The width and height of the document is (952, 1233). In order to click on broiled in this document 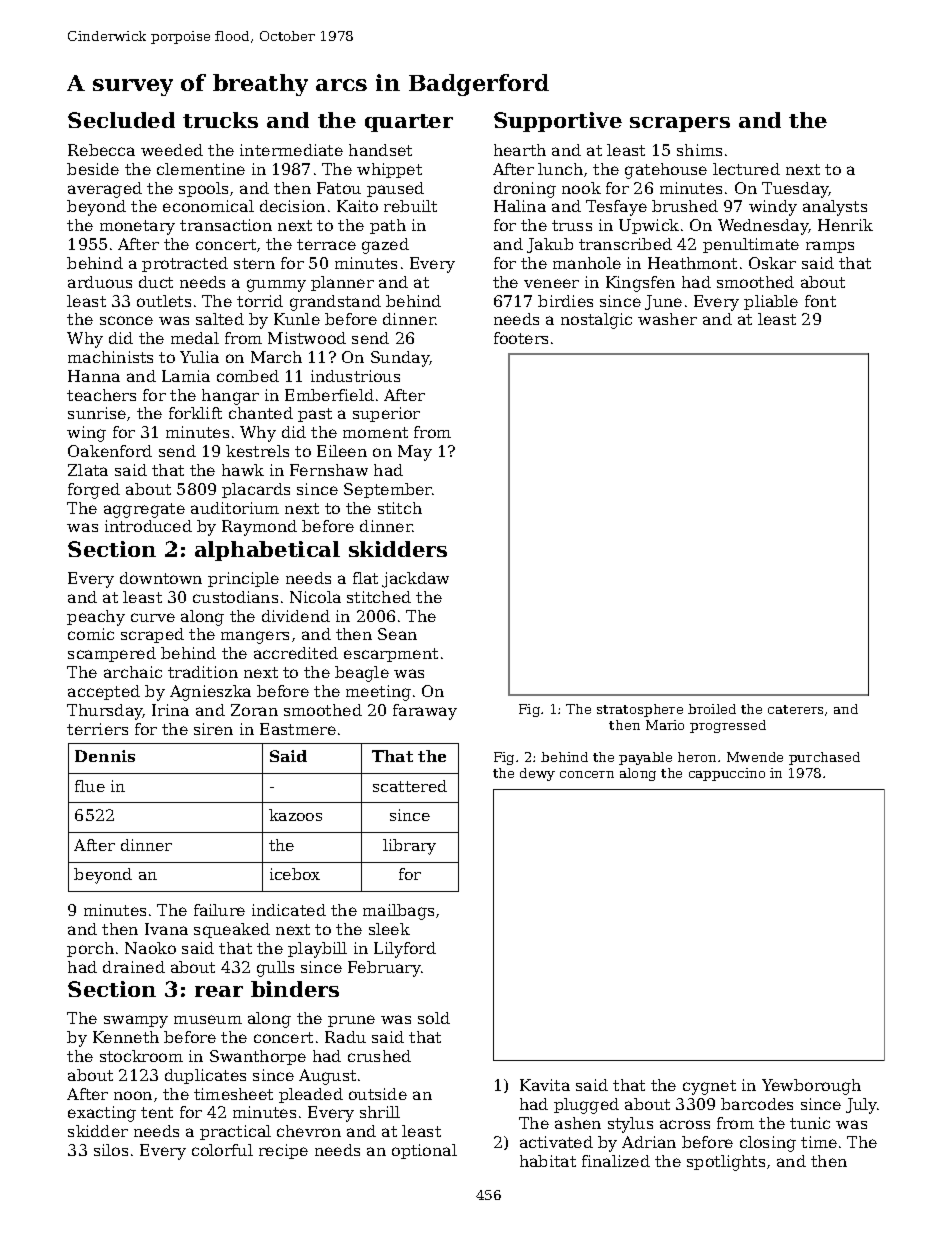, I will do `click(712, 709)`.
